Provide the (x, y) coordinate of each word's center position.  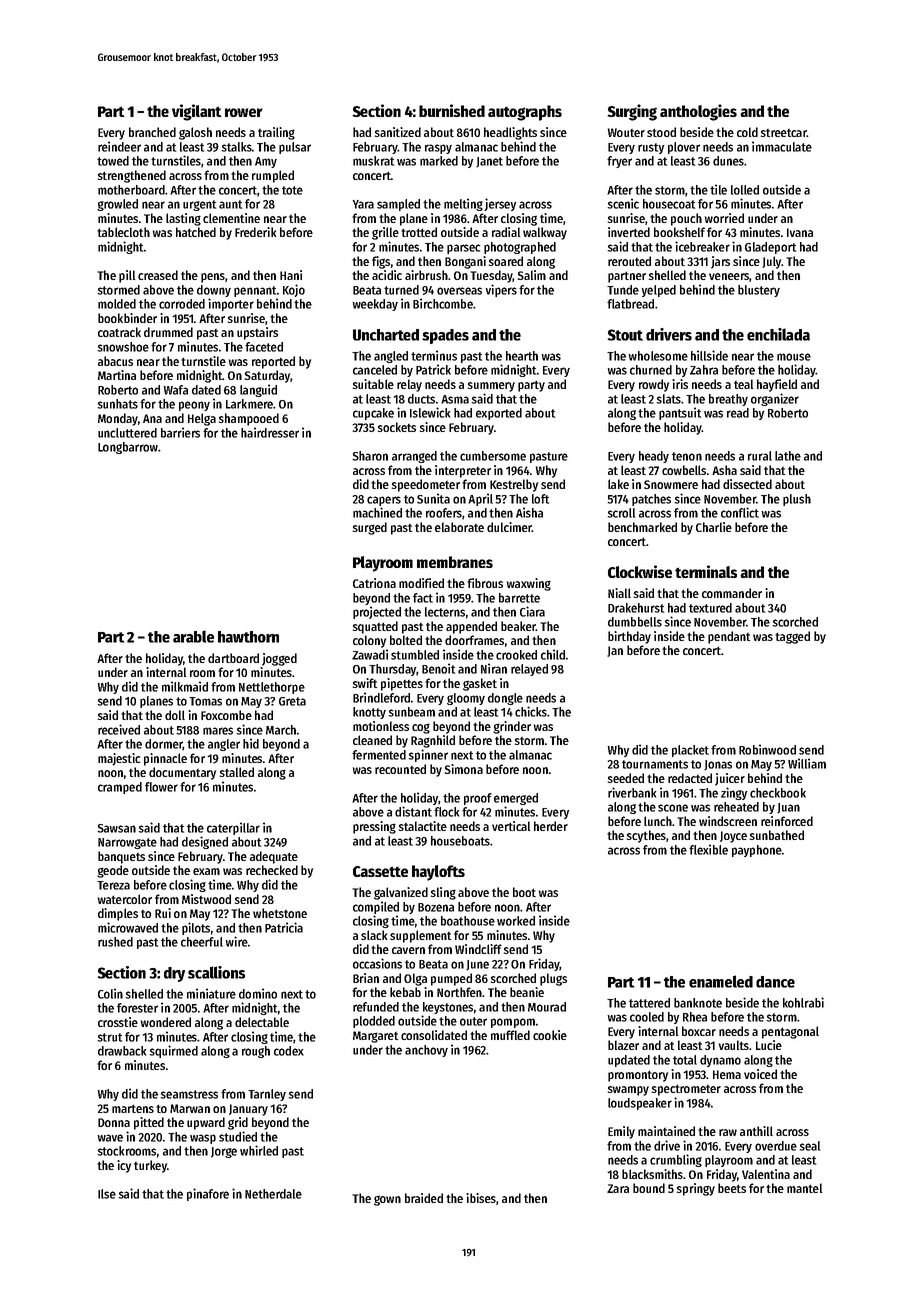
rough (256, 1052)
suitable (373, 384)
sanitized (398, 132)
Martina (117, 375)
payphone (757, 851)
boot (524, 892)
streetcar (784, 133)
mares (218, 731)
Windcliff (478, 949)
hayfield (777, 385)
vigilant (197, 112)
